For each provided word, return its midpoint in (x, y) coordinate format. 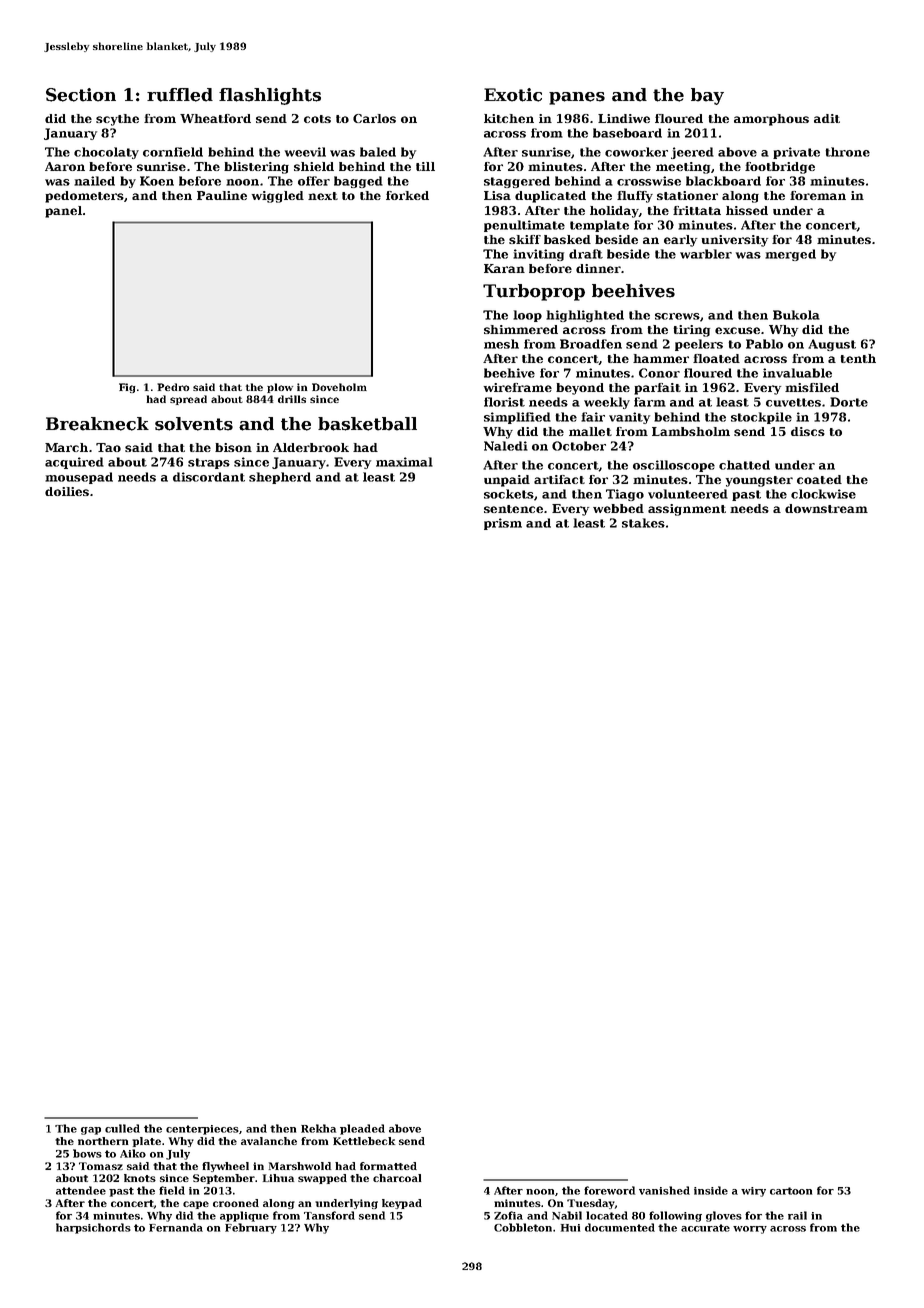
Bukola (796, 315)
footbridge (780, 168)
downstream (826, 508)
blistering (256, 168)
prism (503, 524)
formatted (388, 1166)
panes (577, 98)
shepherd (280, 478)
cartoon (791, 1191)
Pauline (222, 195)
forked (407, 195)
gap (91, 1131)
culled (122, 1128)
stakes (643, 523)
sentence (513, 509)
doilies (67, 491)
